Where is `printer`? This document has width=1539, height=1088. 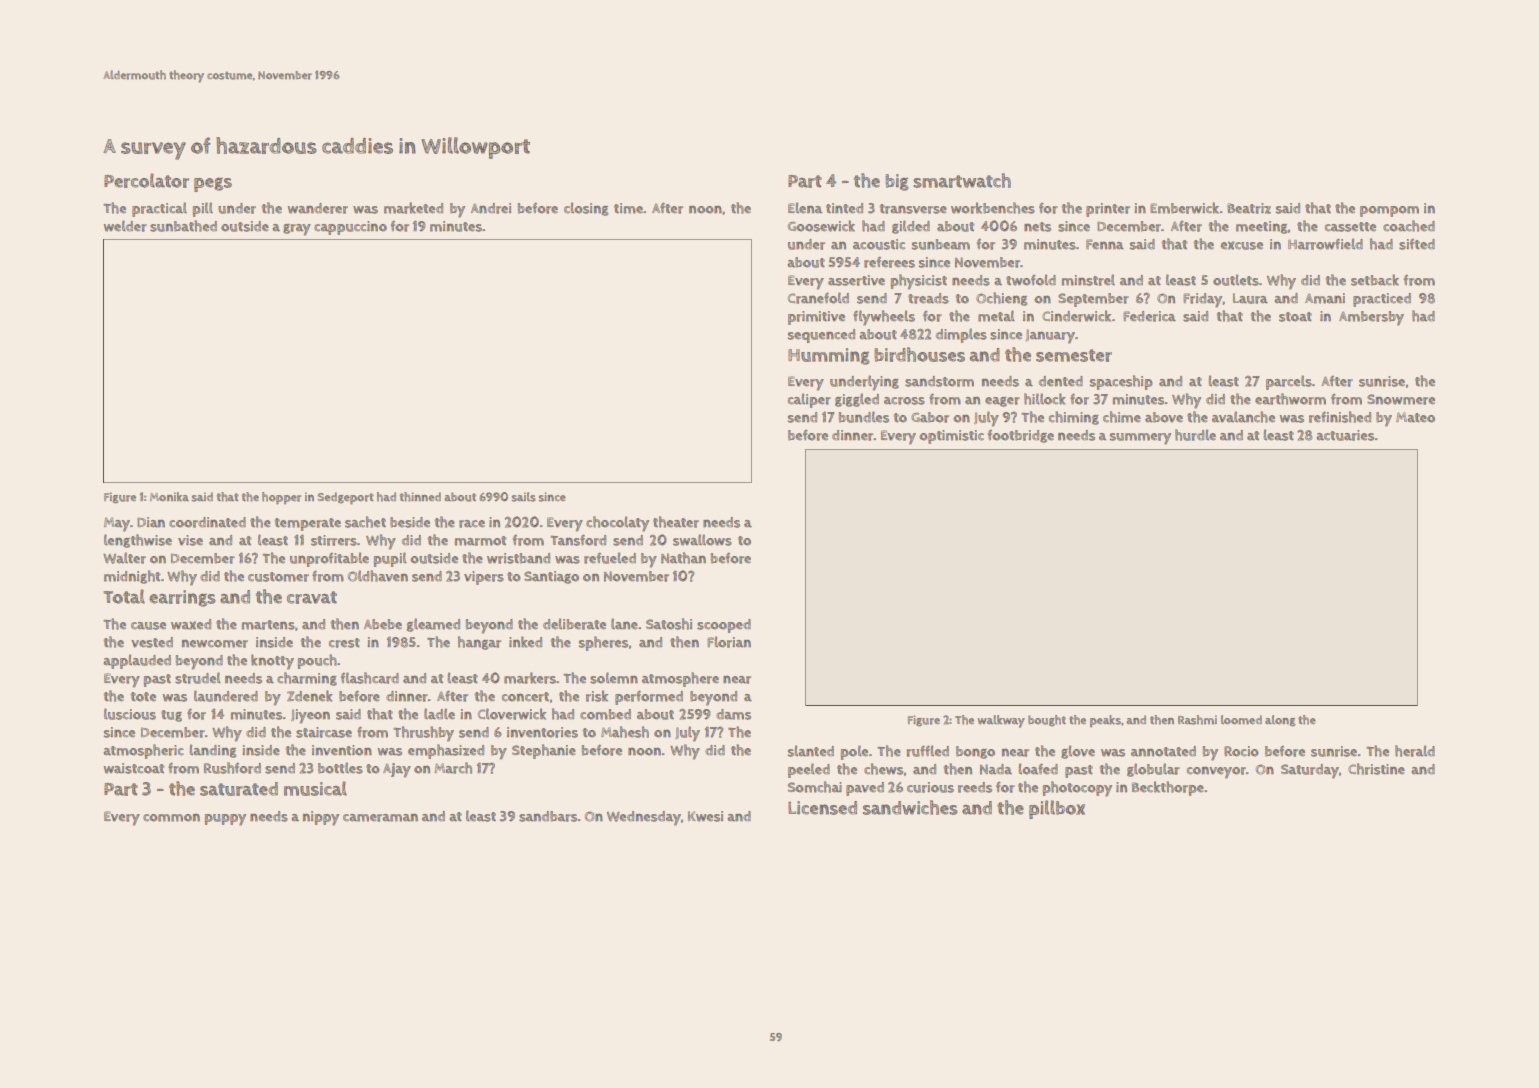
printer is located at coordinates (1108, 210).
